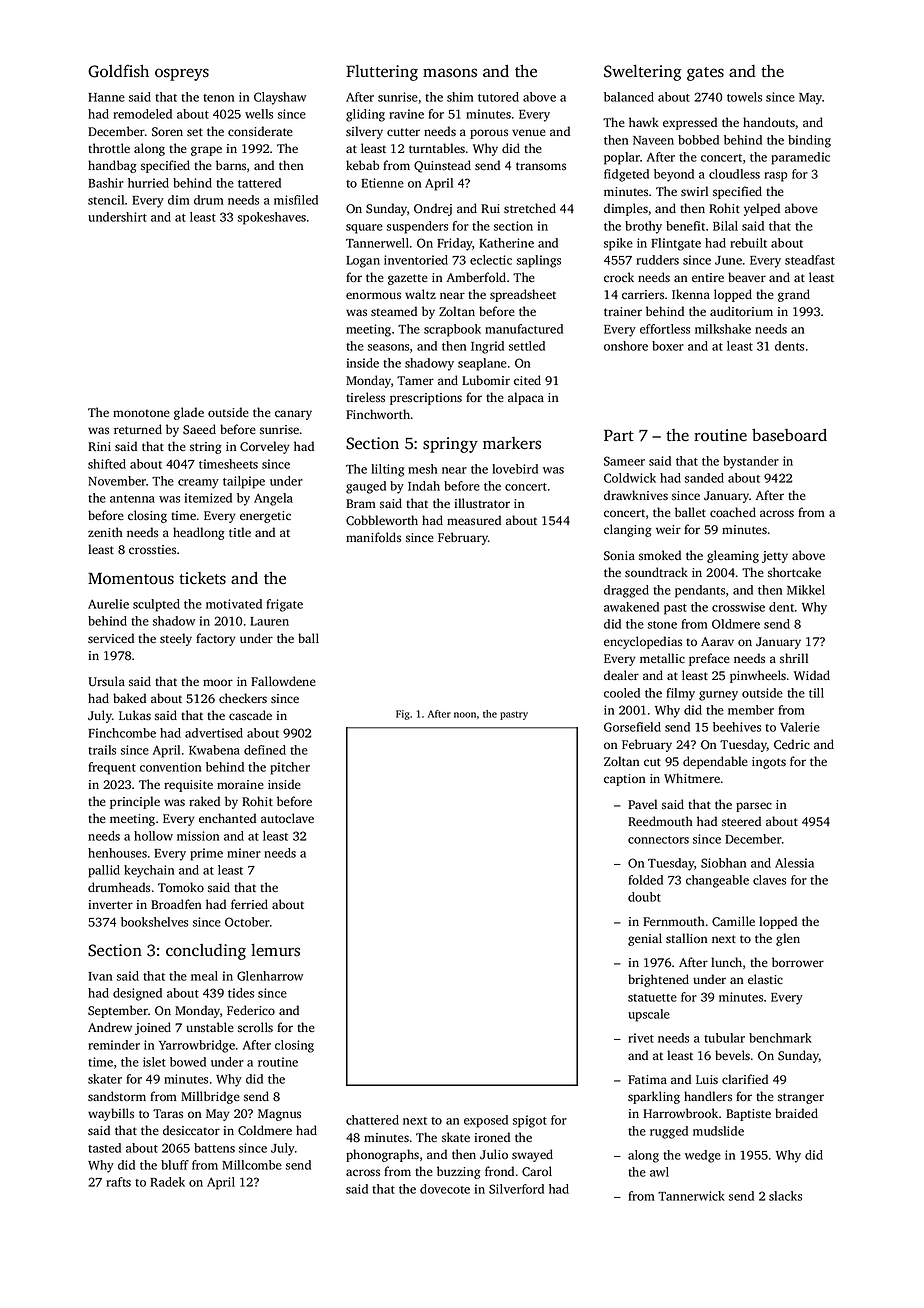 The width and height of the page is (924, 1308). What do you see at coordinates (363, 262) in the page?
I see `Logan` at bounding box center [363, 262].
